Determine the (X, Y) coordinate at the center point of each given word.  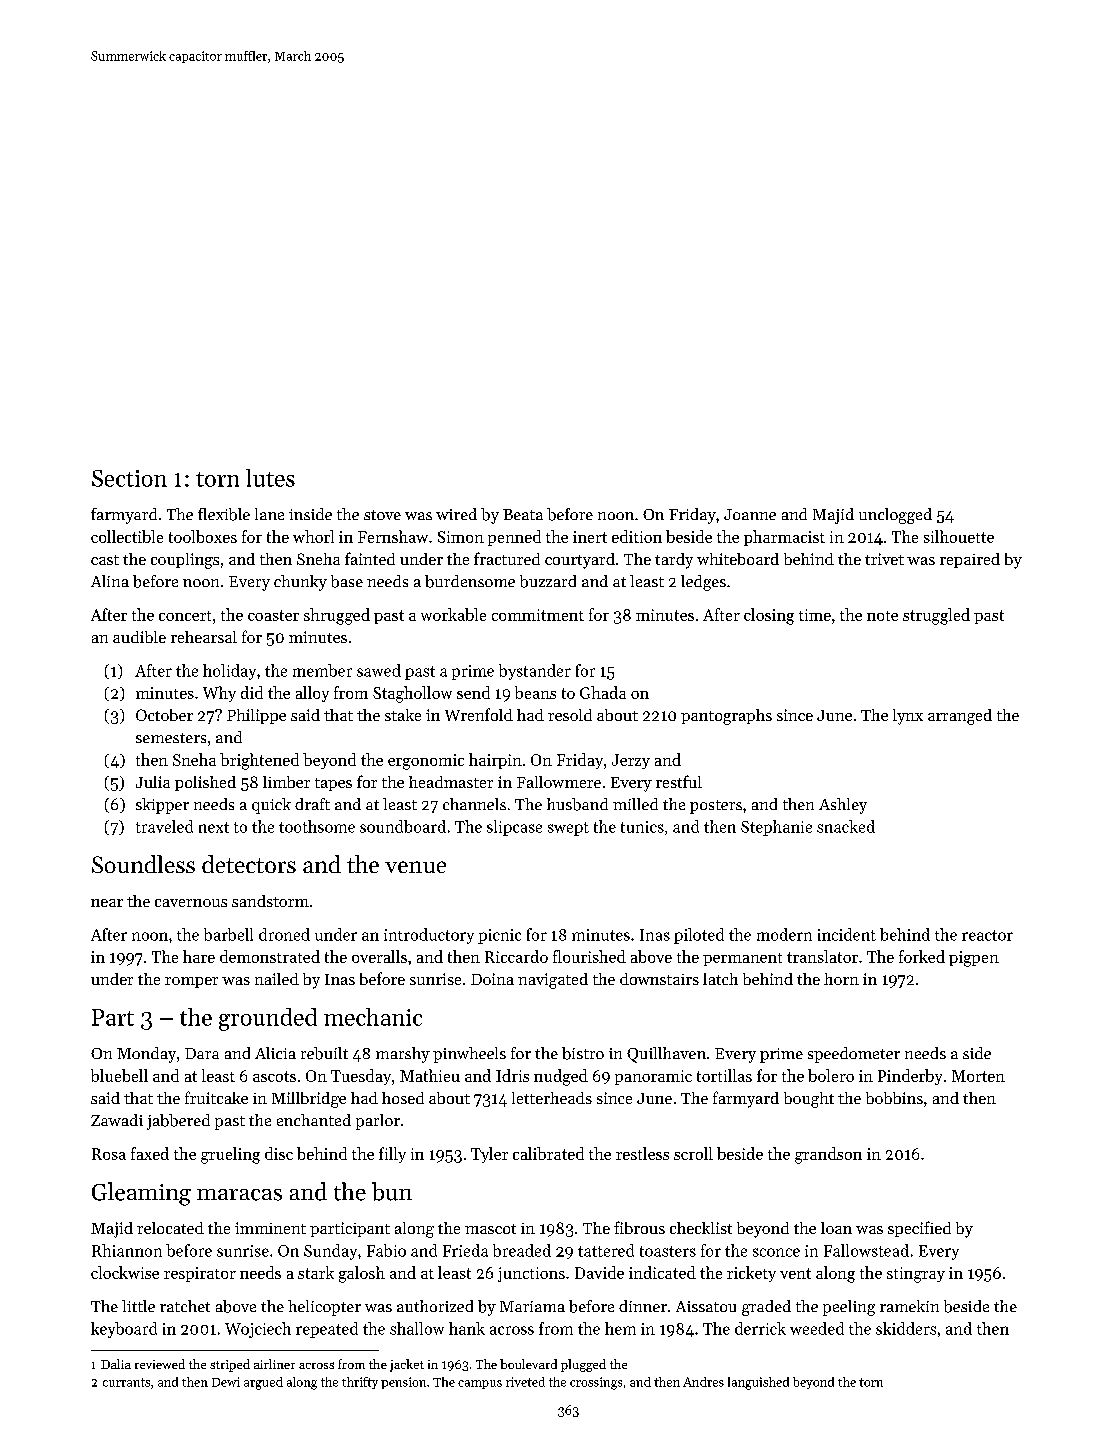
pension (403, 1383)
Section (129, 478)
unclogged (895, 516)
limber (286, 782)
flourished (589, 956)
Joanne (750, 514)
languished (758, 1383)
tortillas (724, 1075)
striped (230, 1365)
